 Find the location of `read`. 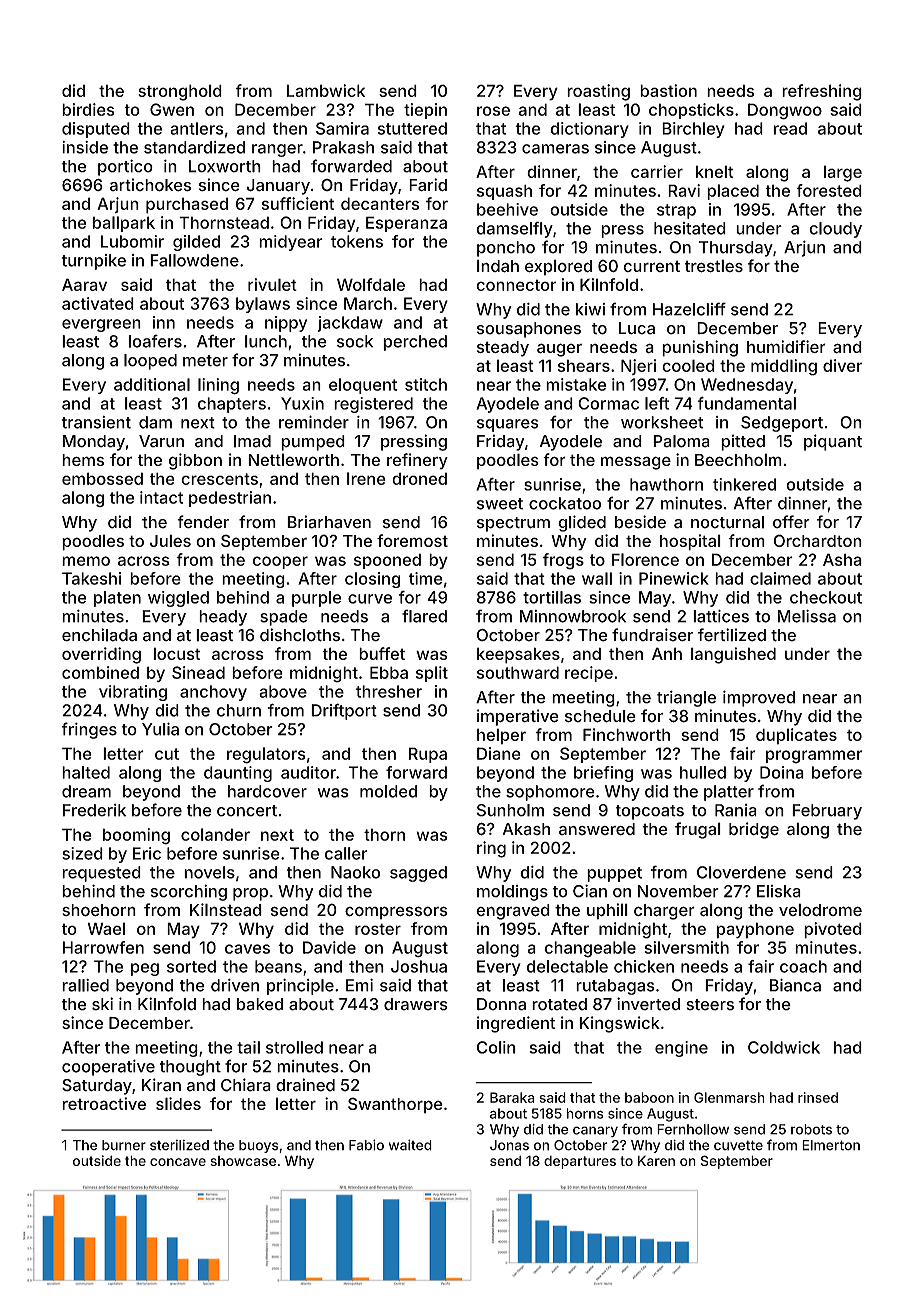

read is located at coordinates (790, 128).
